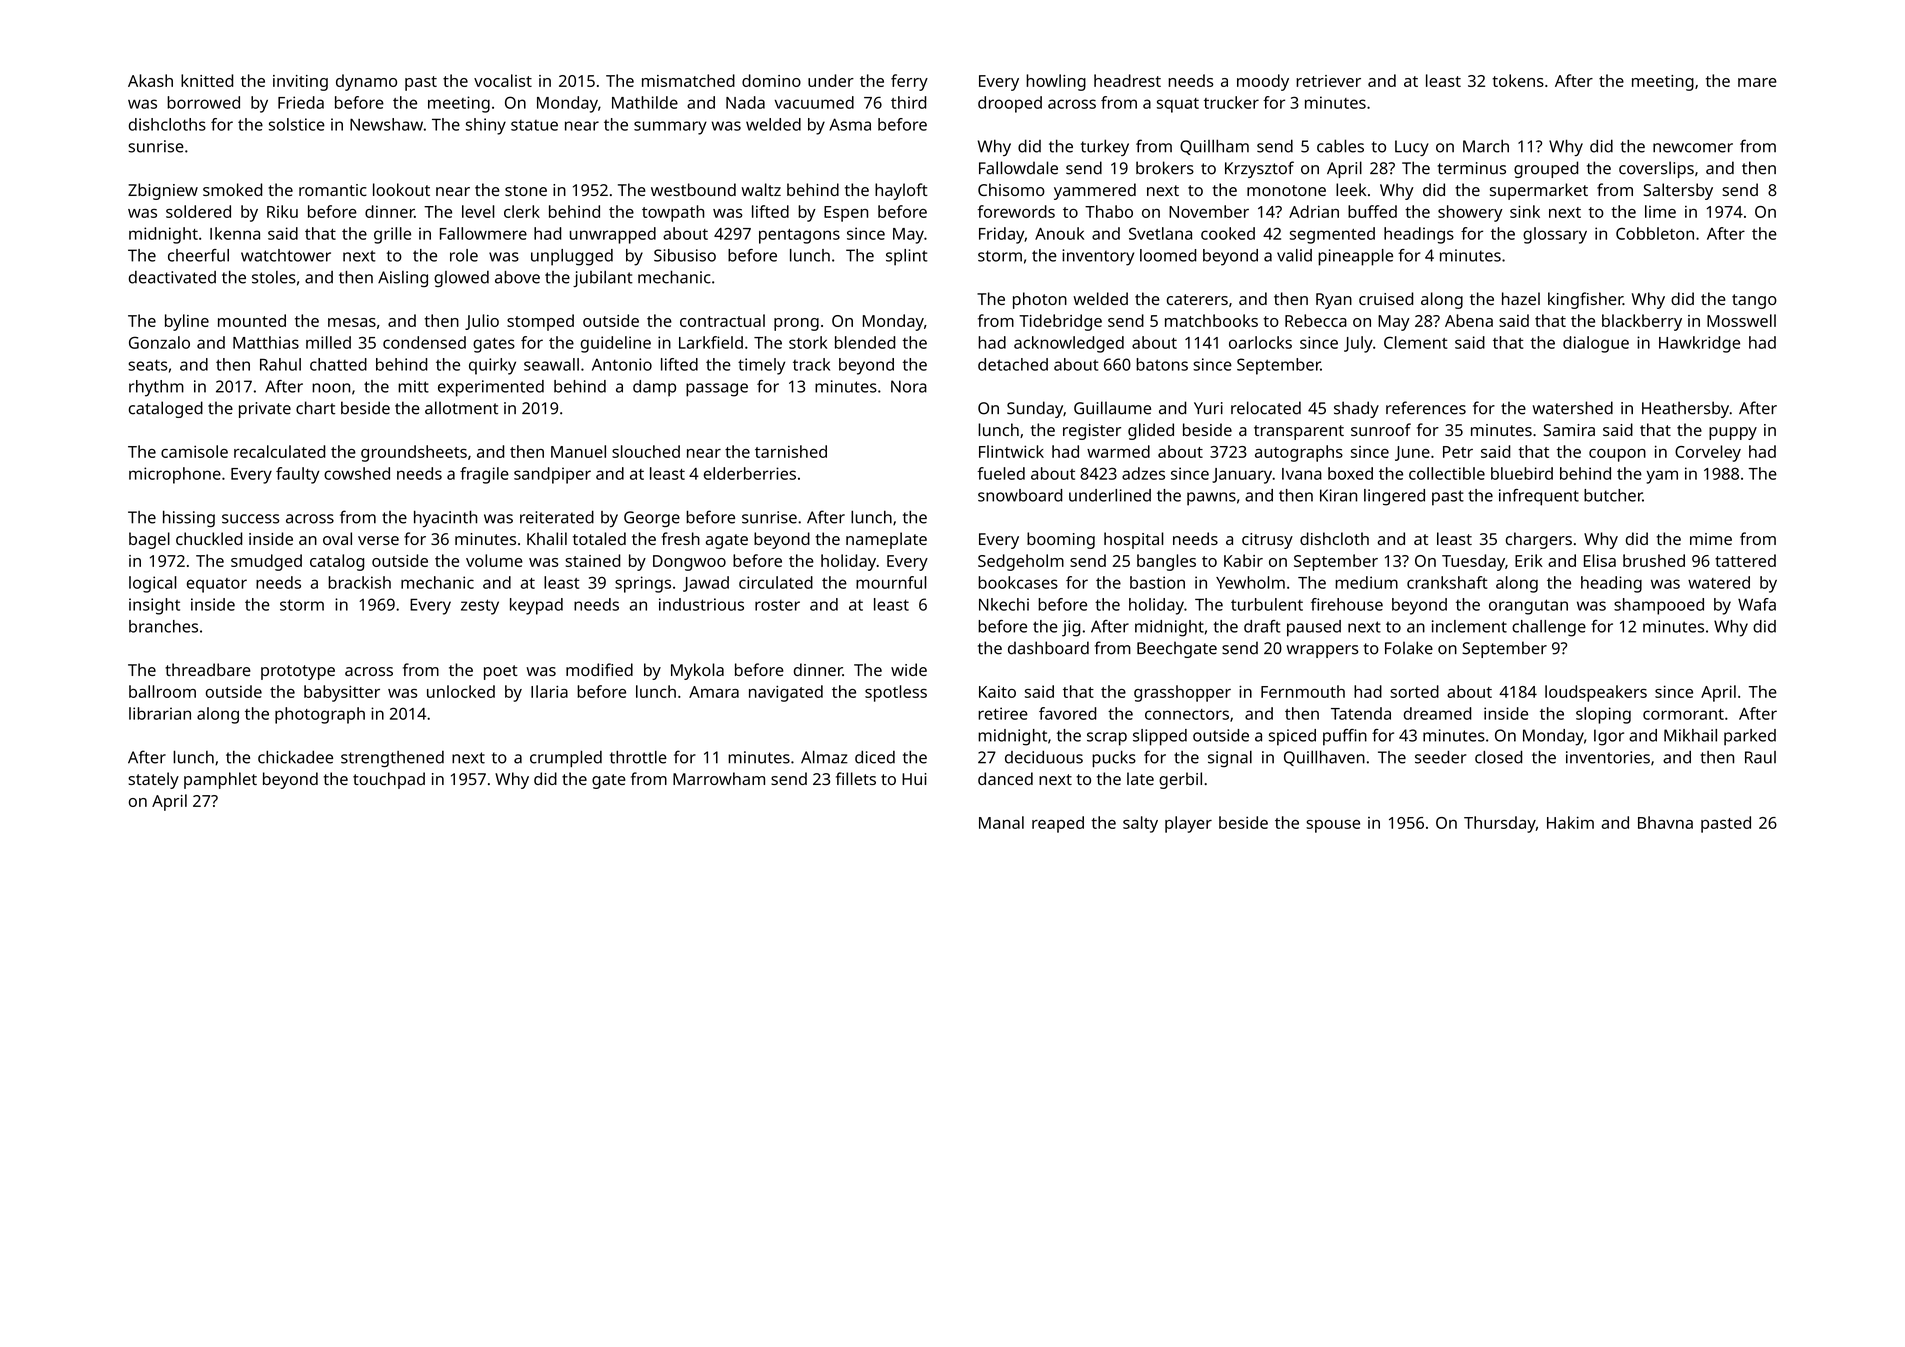 Image resolution: width=1905 pixels, height=1347 pixels. I want to click on puppy, so click(1733, 433).
